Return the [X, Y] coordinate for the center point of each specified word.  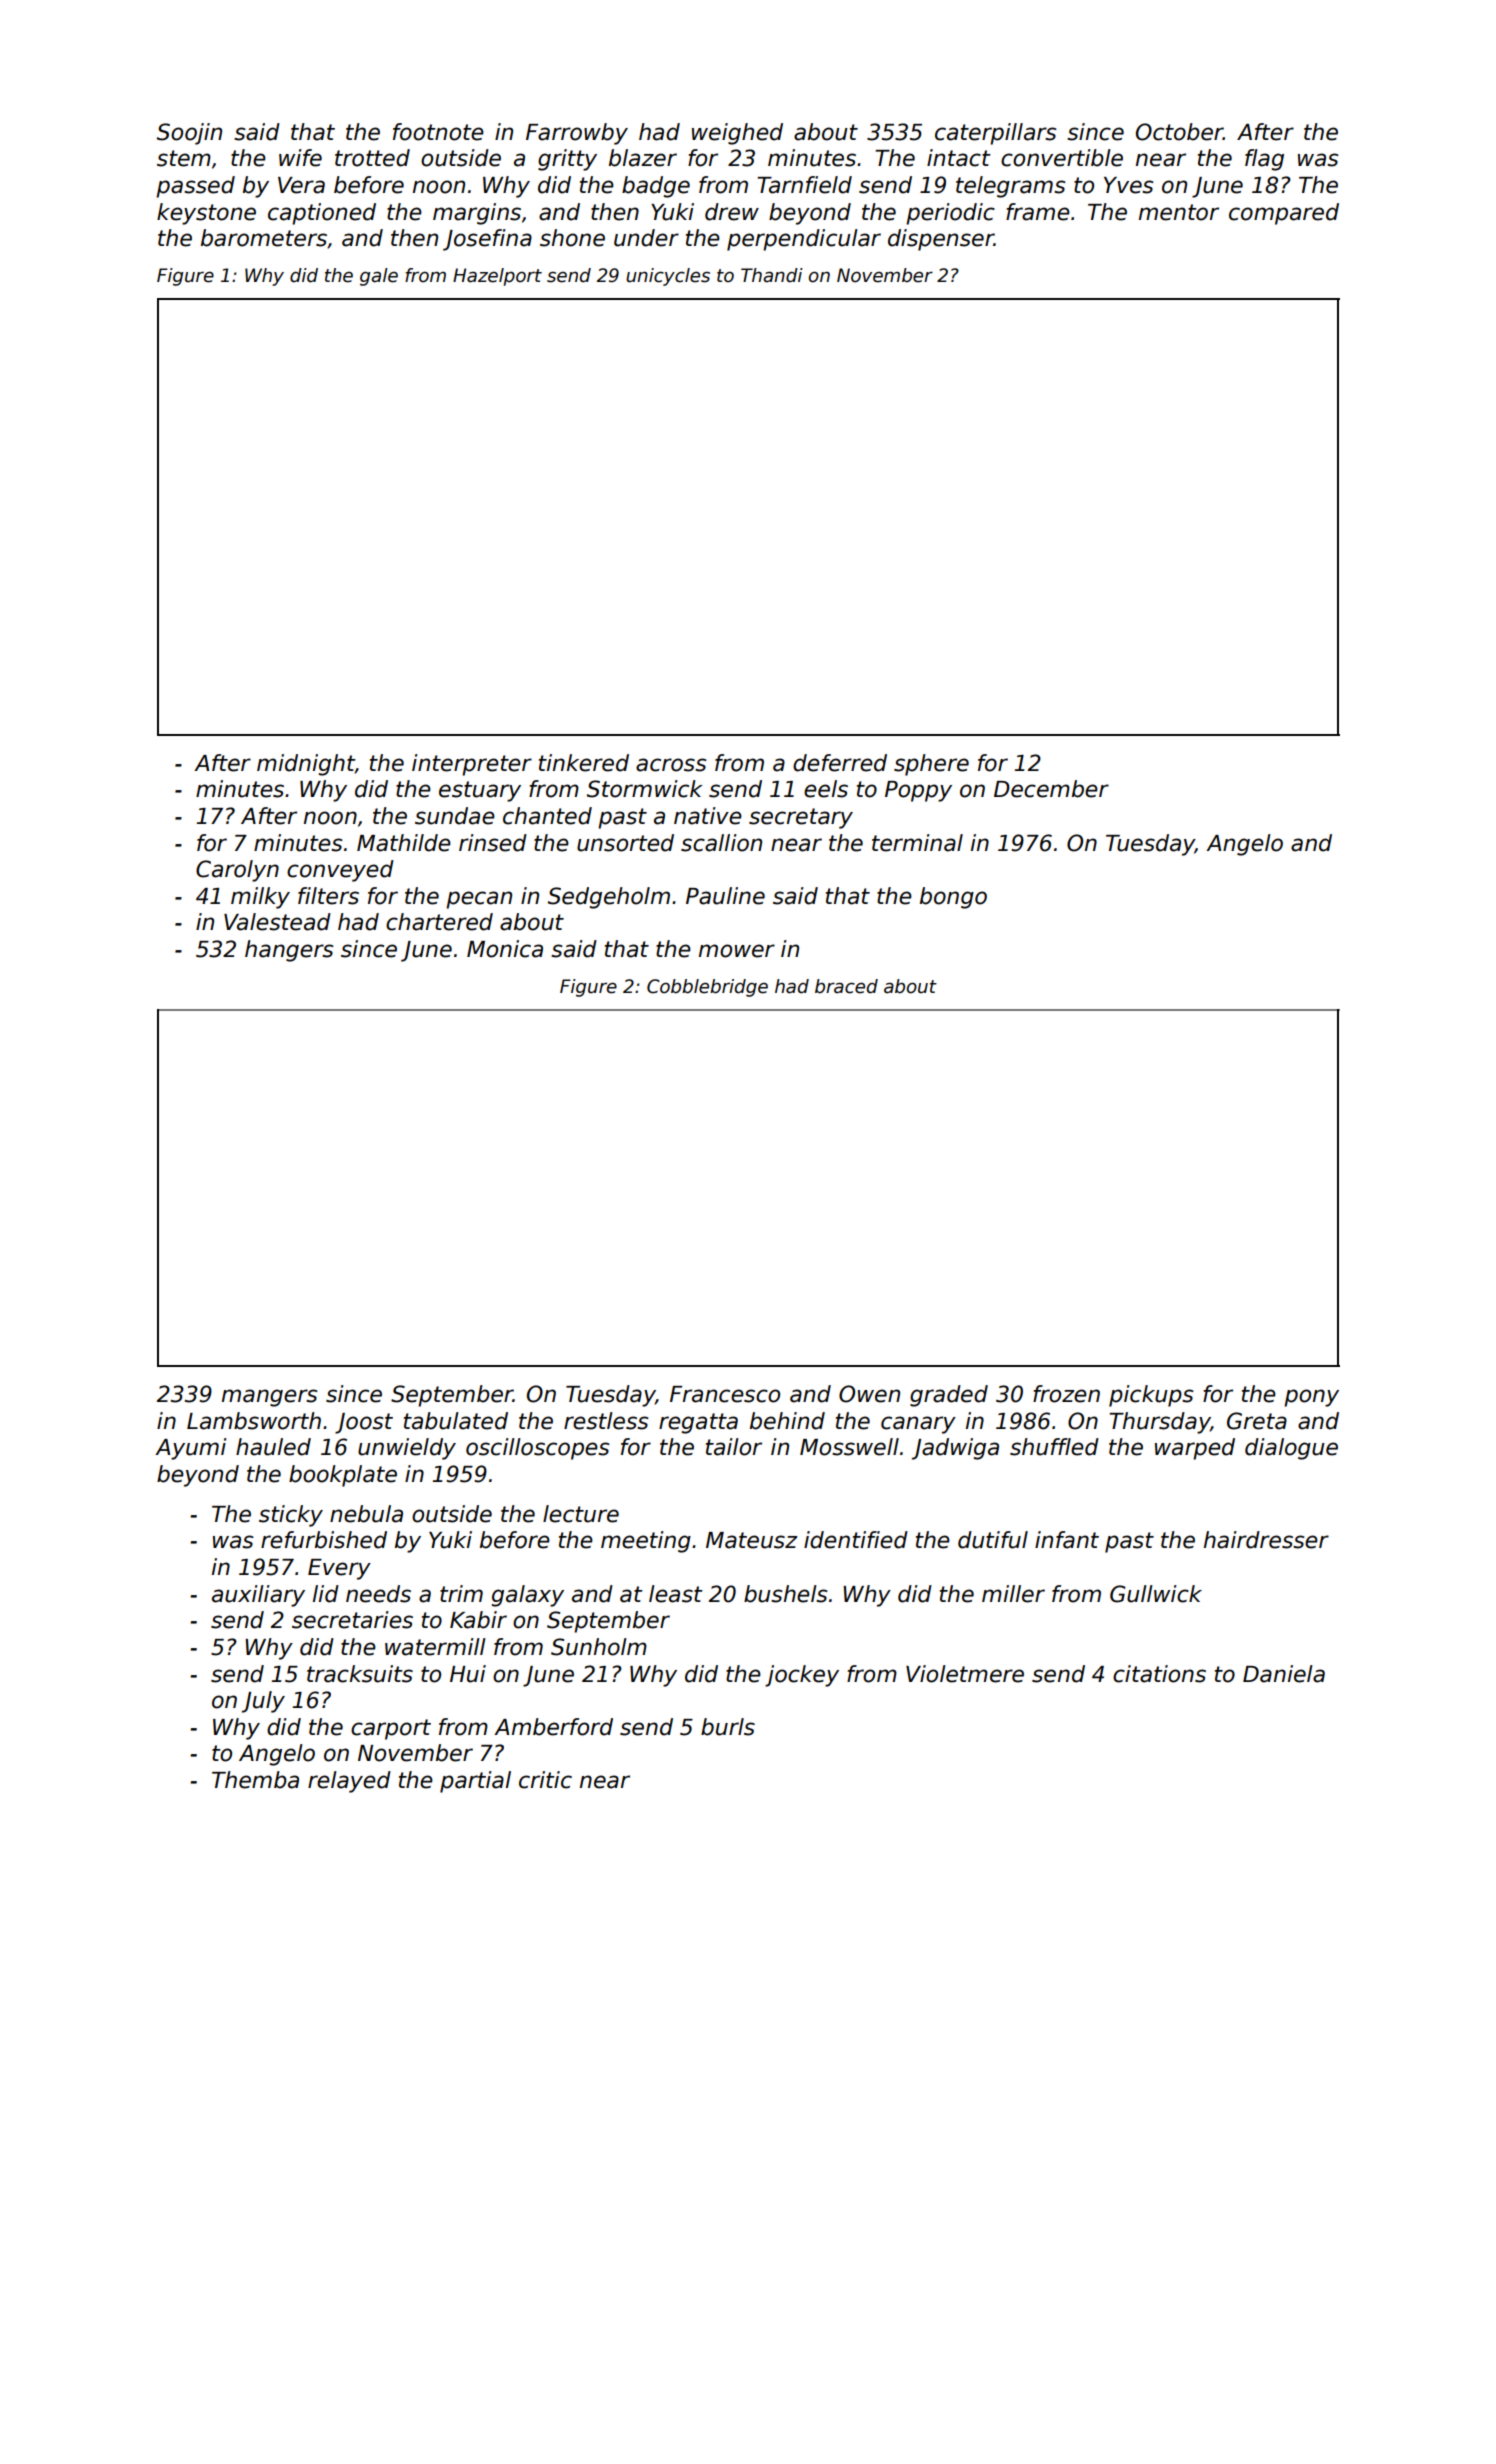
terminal [917, 843]
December [1051, 789]
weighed [737, 134]
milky [260, 898]
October [1179, 132]
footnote [438, 132]
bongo [953, 898]
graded [949, 1396]
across [671, 765]
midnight [306, 765]
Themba [255, 1780]
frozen [1066, 1394]
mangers [269, 1398]
